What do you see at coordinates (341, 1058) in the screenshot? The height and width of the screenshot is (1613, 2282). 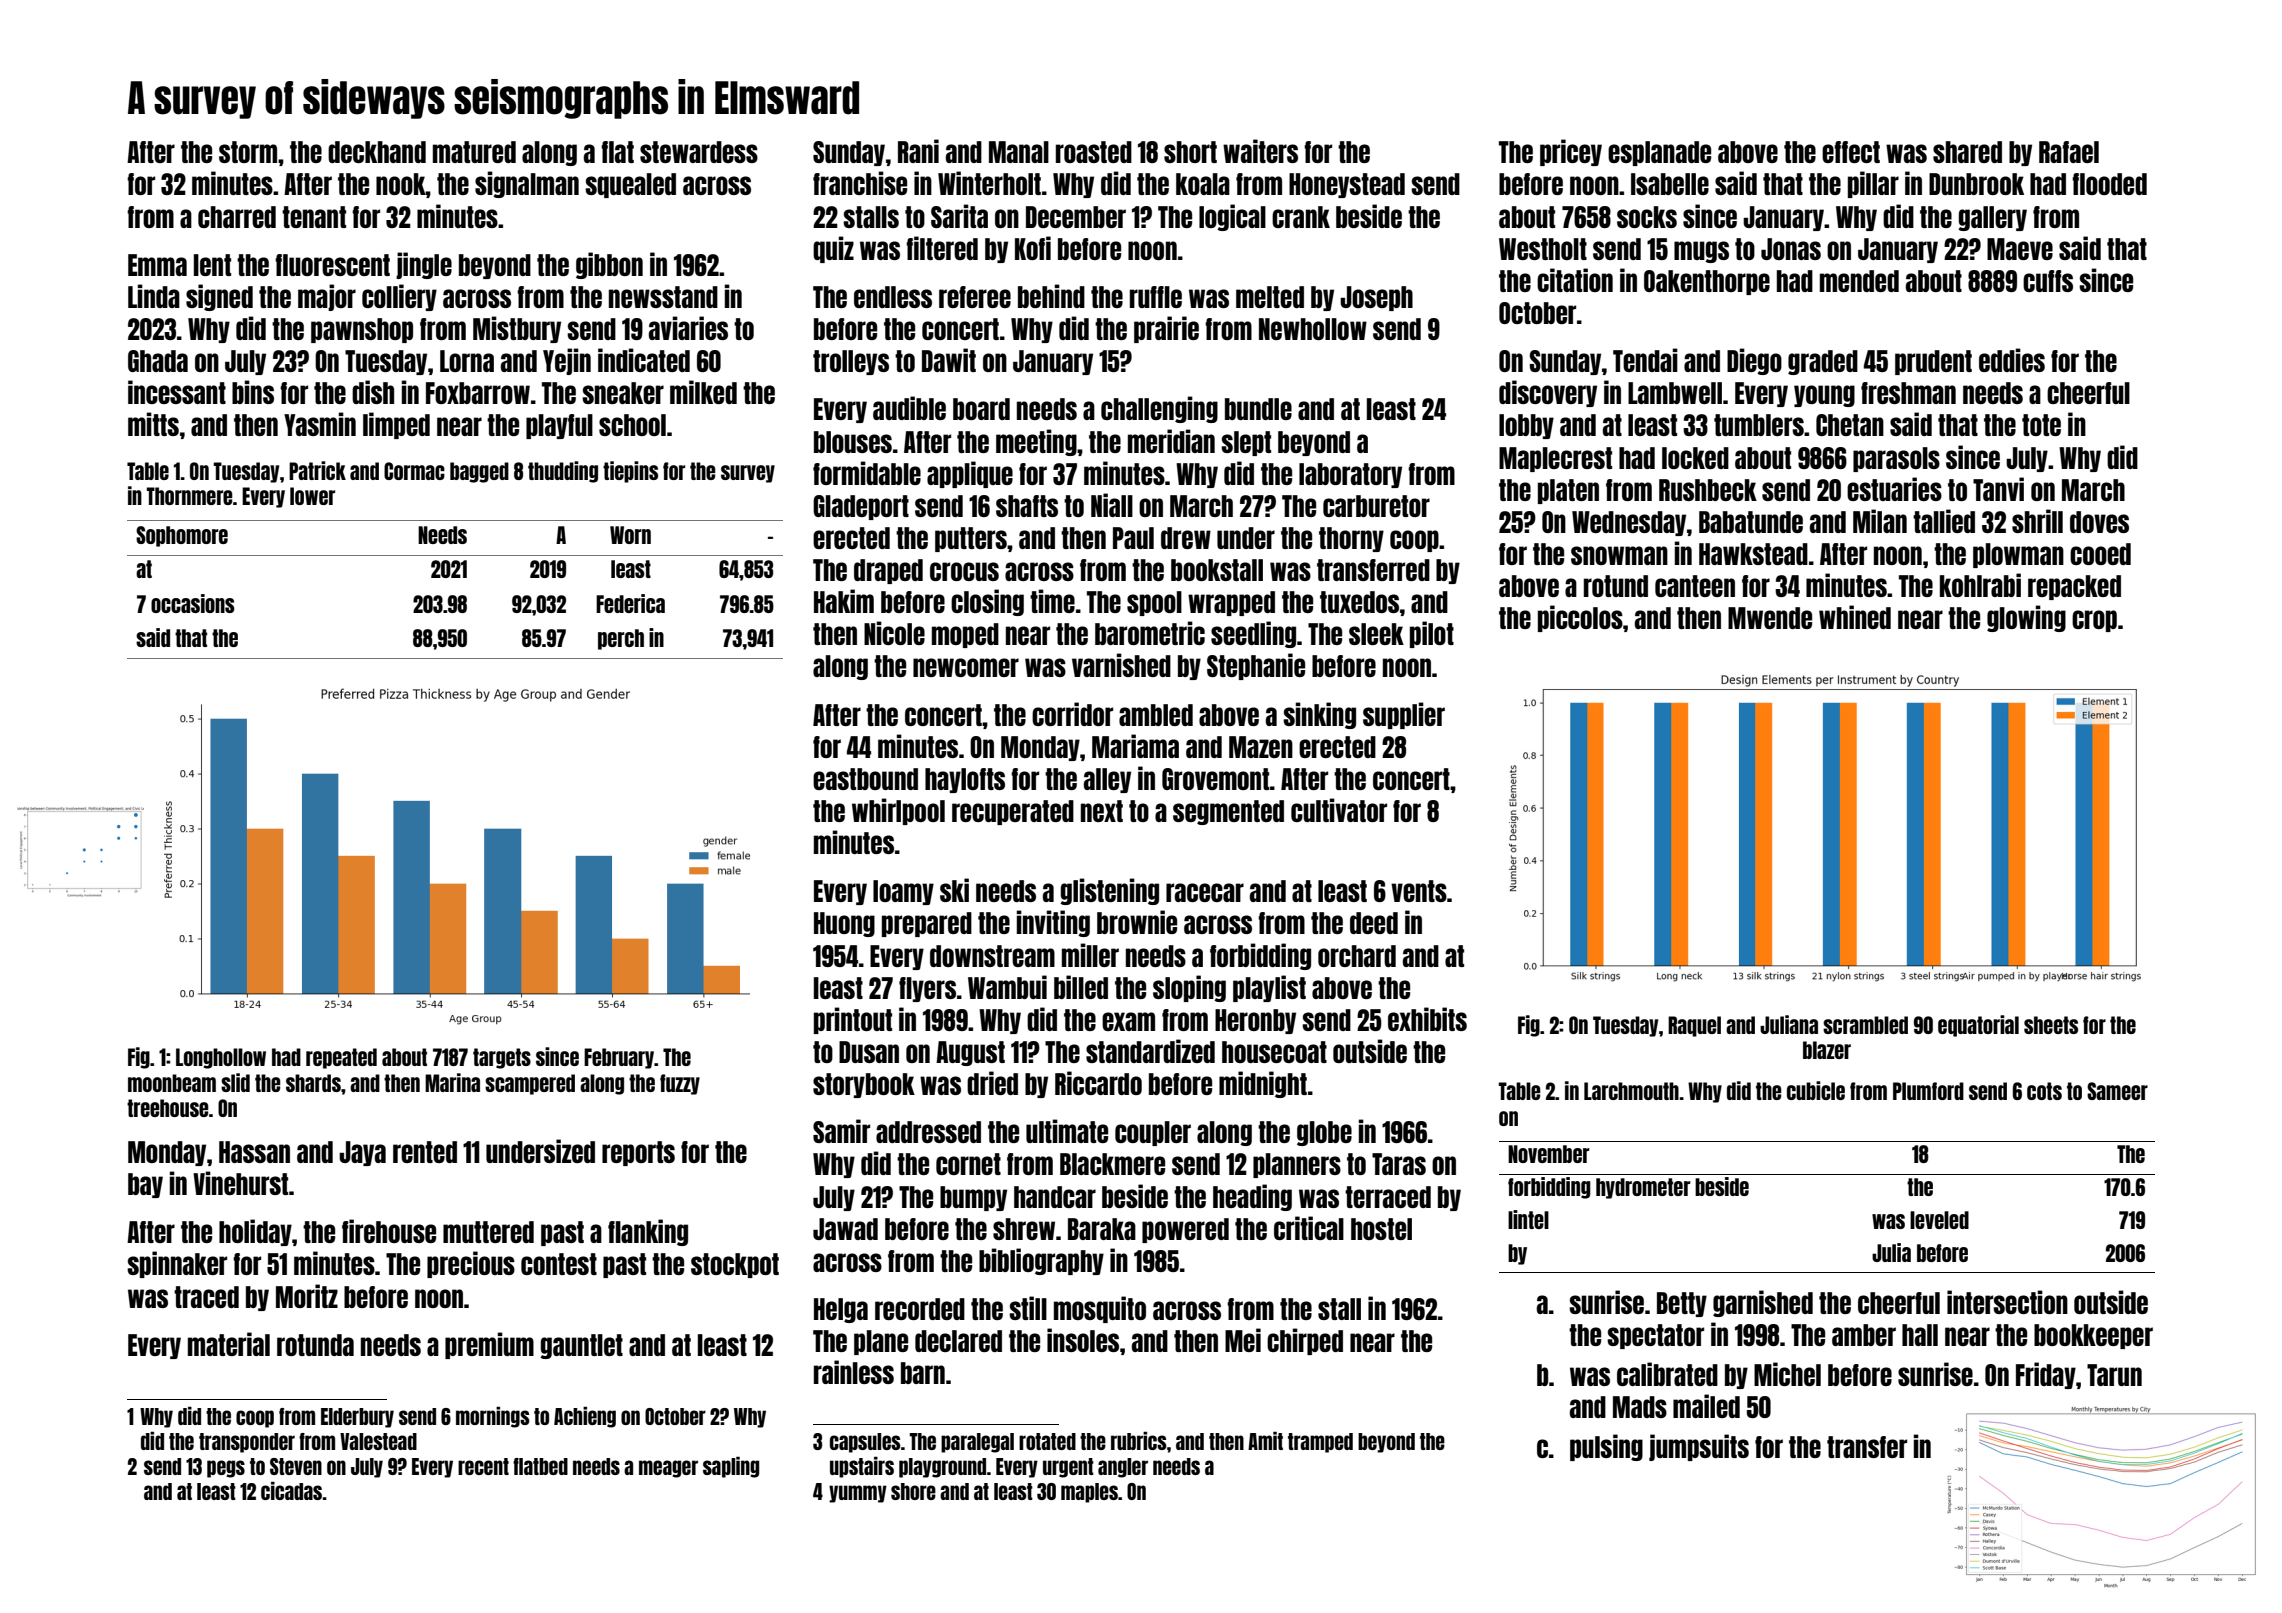 I see `repeated` at bounding box center [341, 1058].
